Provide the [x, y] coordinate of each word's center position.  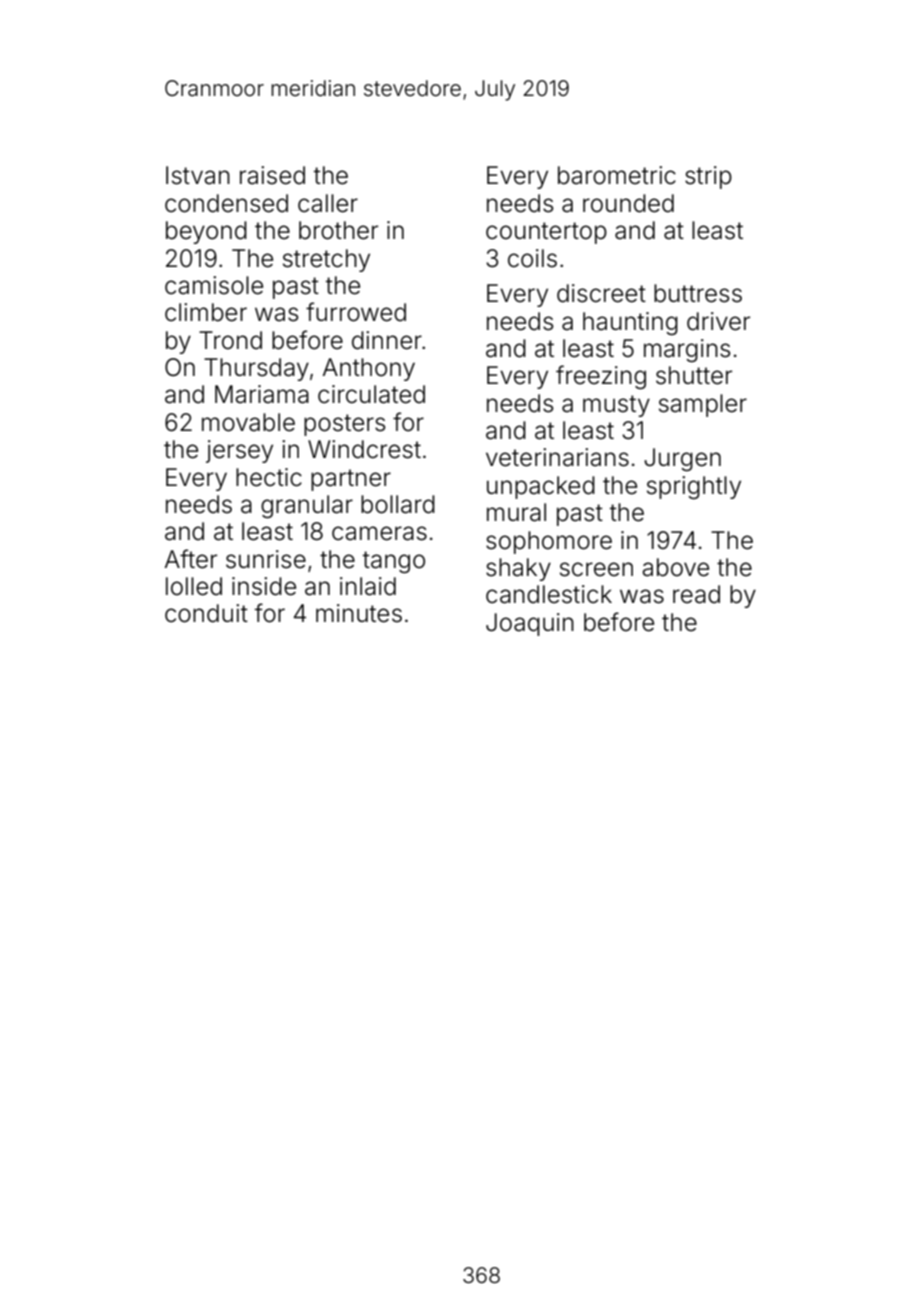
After [191, 559]
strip [708, 177]
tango [394, 562]
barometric [617, 175]
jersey [239, 451]
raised [272, 175]
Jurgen [682, 459]
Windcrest [364, 449]
